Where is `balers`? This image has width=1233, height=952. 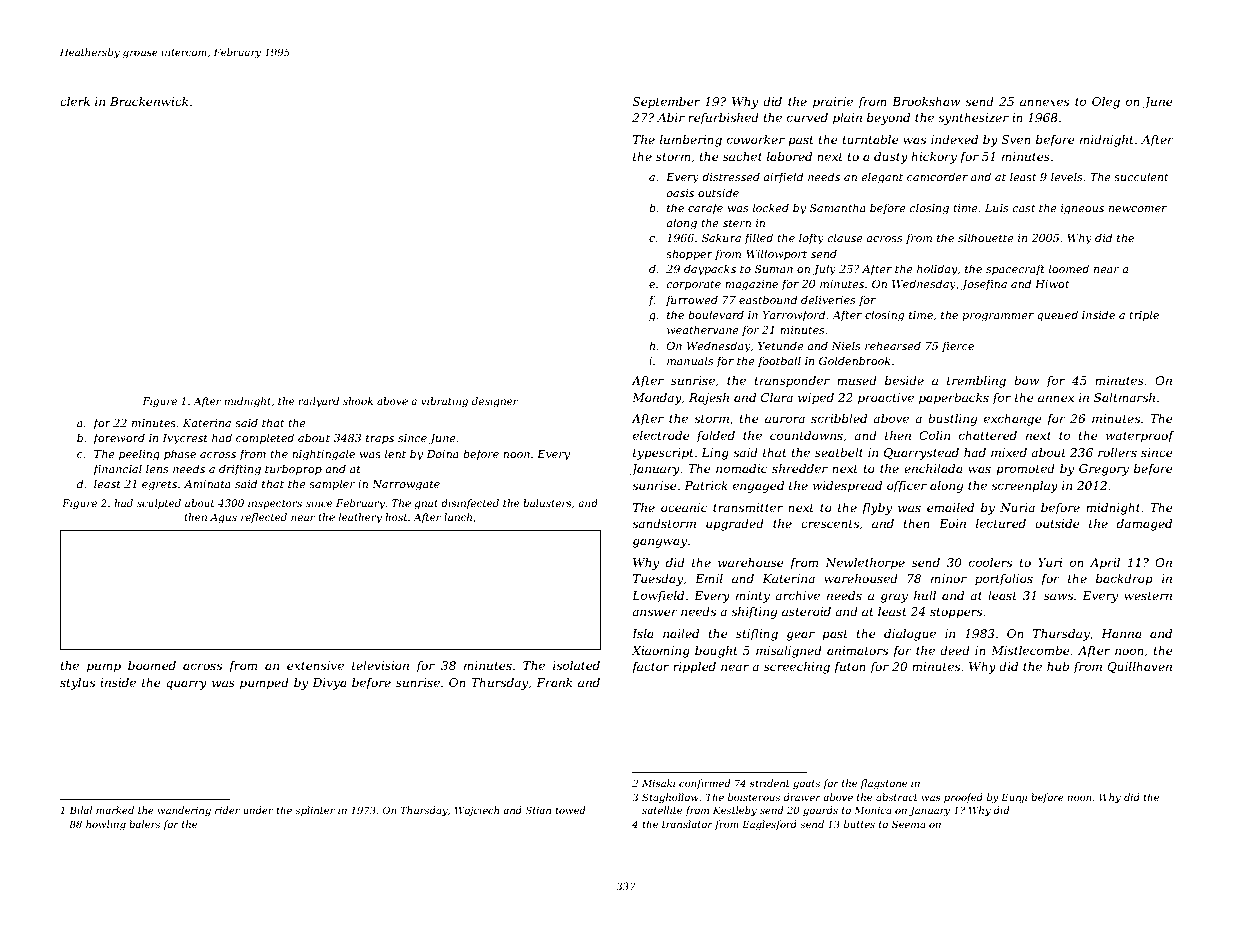
balers is located at coordinates (144, 824).
